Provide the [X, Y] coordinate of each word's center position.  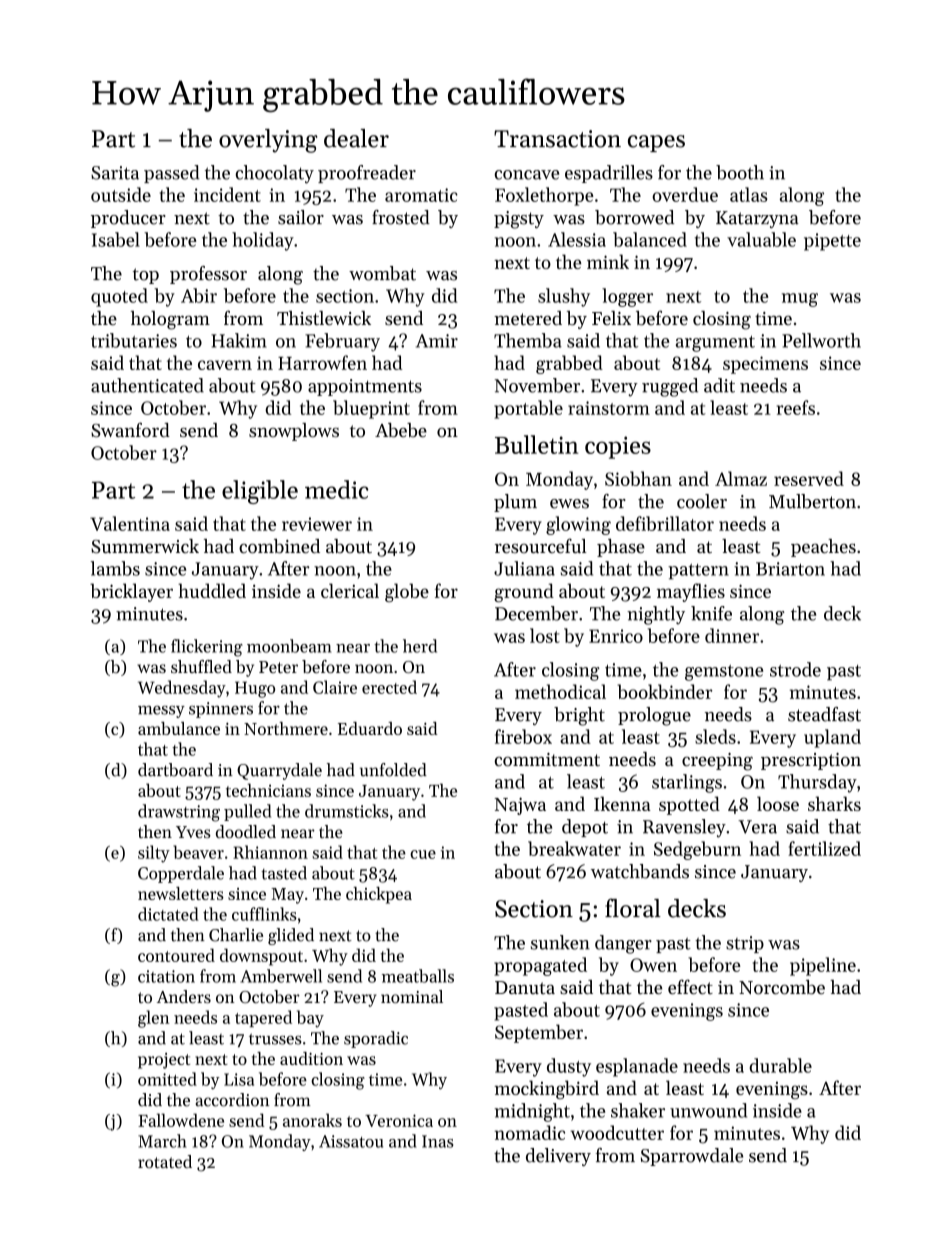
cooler [702, 501]
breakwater [574, 848]
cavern [225, 365]
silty [154, 854]
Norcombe [782, 987]
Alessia [577, 239]
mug [800, 300]
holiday [263, 241]
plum [515, 503]
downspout [261, 957]
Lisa [239, 1079]
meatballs [418, 976]
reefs [796, 407]
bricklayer [131, 592]
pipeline [823, 966]
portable [528, 409]
